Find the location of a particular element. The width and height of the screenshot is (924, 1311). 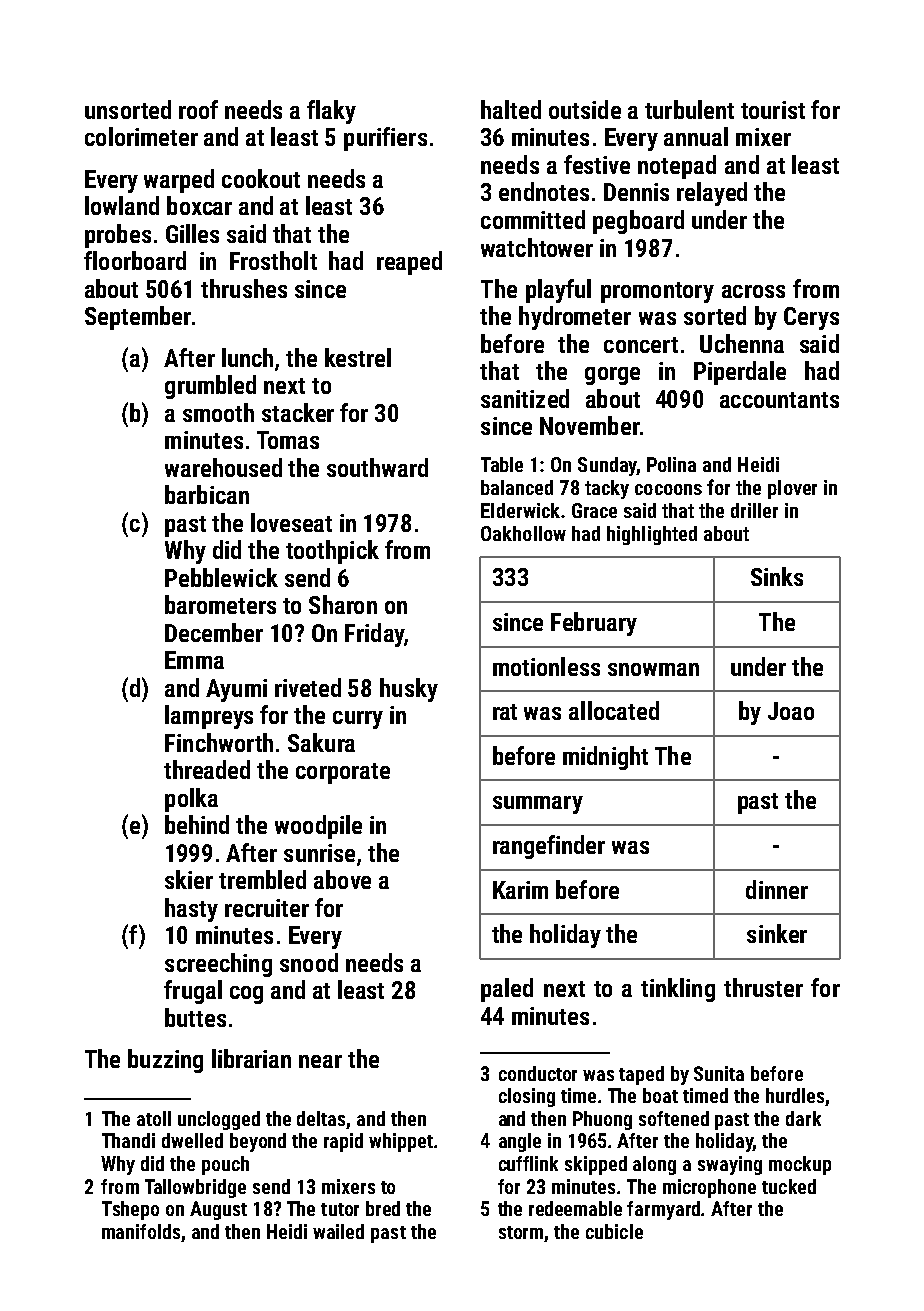

Joao is located at coordinates (791, 711).
